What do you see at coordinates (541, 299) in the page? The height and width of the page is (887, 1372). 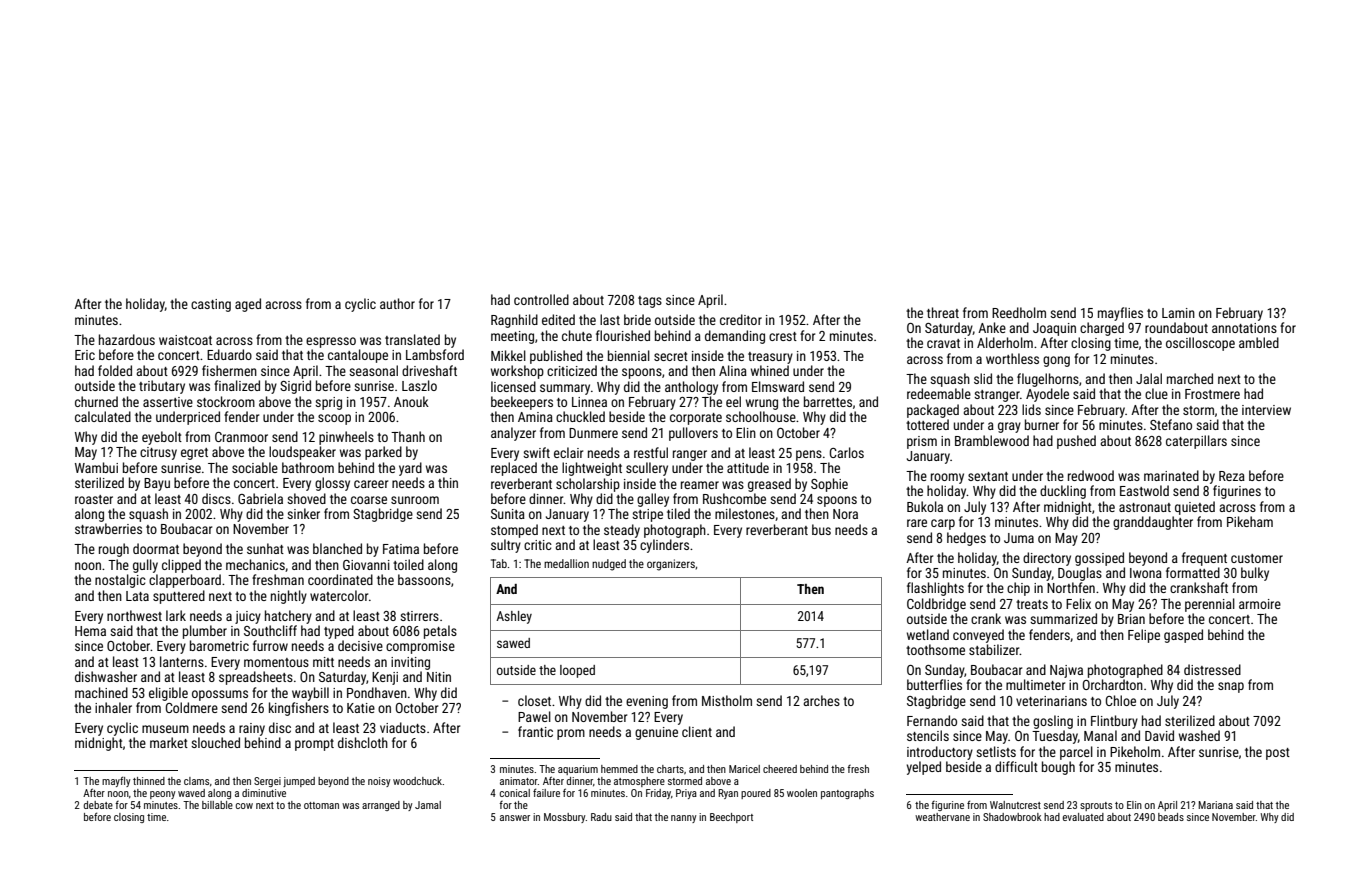 I see `controlled` at bounding box center [541, 299].
